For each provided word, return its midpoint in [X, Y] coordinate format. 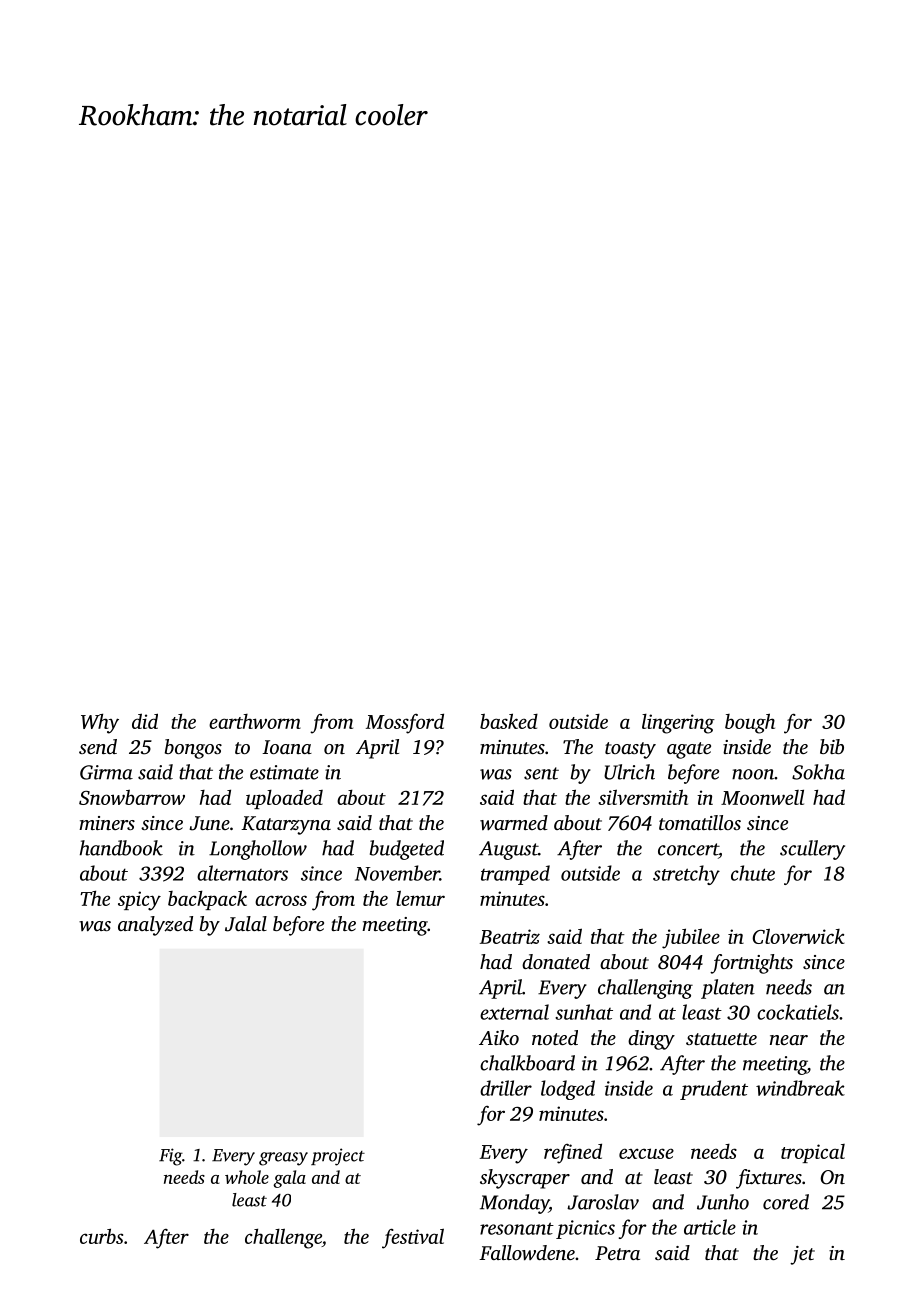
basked [509, 721]
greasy [283, 1159]
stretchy [686, 875]
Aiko [499, 1037]
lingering [678, 724]
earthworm [255, 721]
